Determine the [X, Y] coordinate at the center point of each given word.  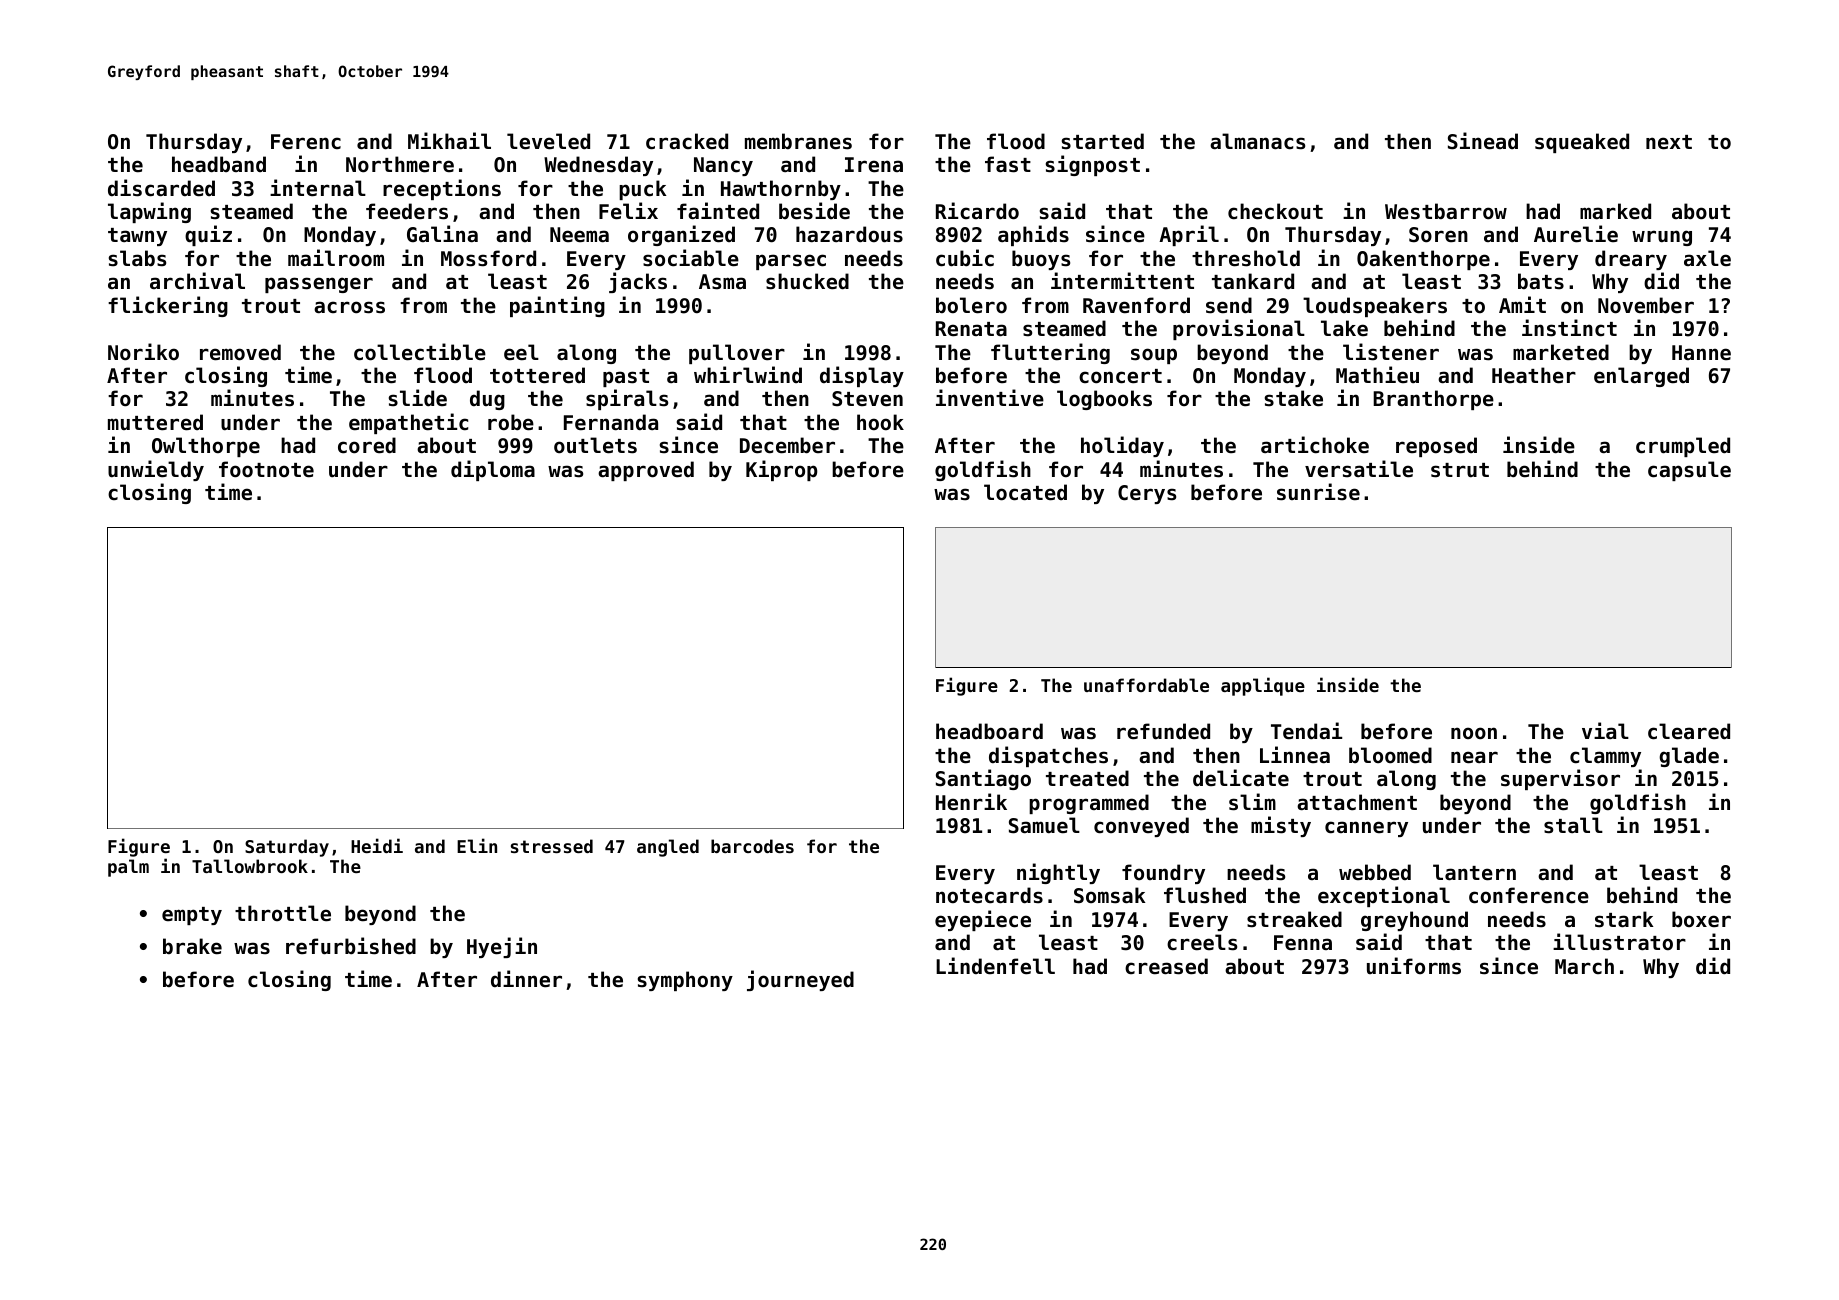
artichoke [1315, 445]
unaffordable [1146, 685]
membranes [798, 141]
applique [1263, 686]
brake [192, 946]
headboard [989, 731]
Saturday [287, 848]
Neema [579, 234]
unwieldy [156, 470]
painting [557, 306]
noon [1474, 733]
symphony [685, 981]
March [1584, 966]
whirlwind [748, 374]
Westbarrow [1446, 211]
